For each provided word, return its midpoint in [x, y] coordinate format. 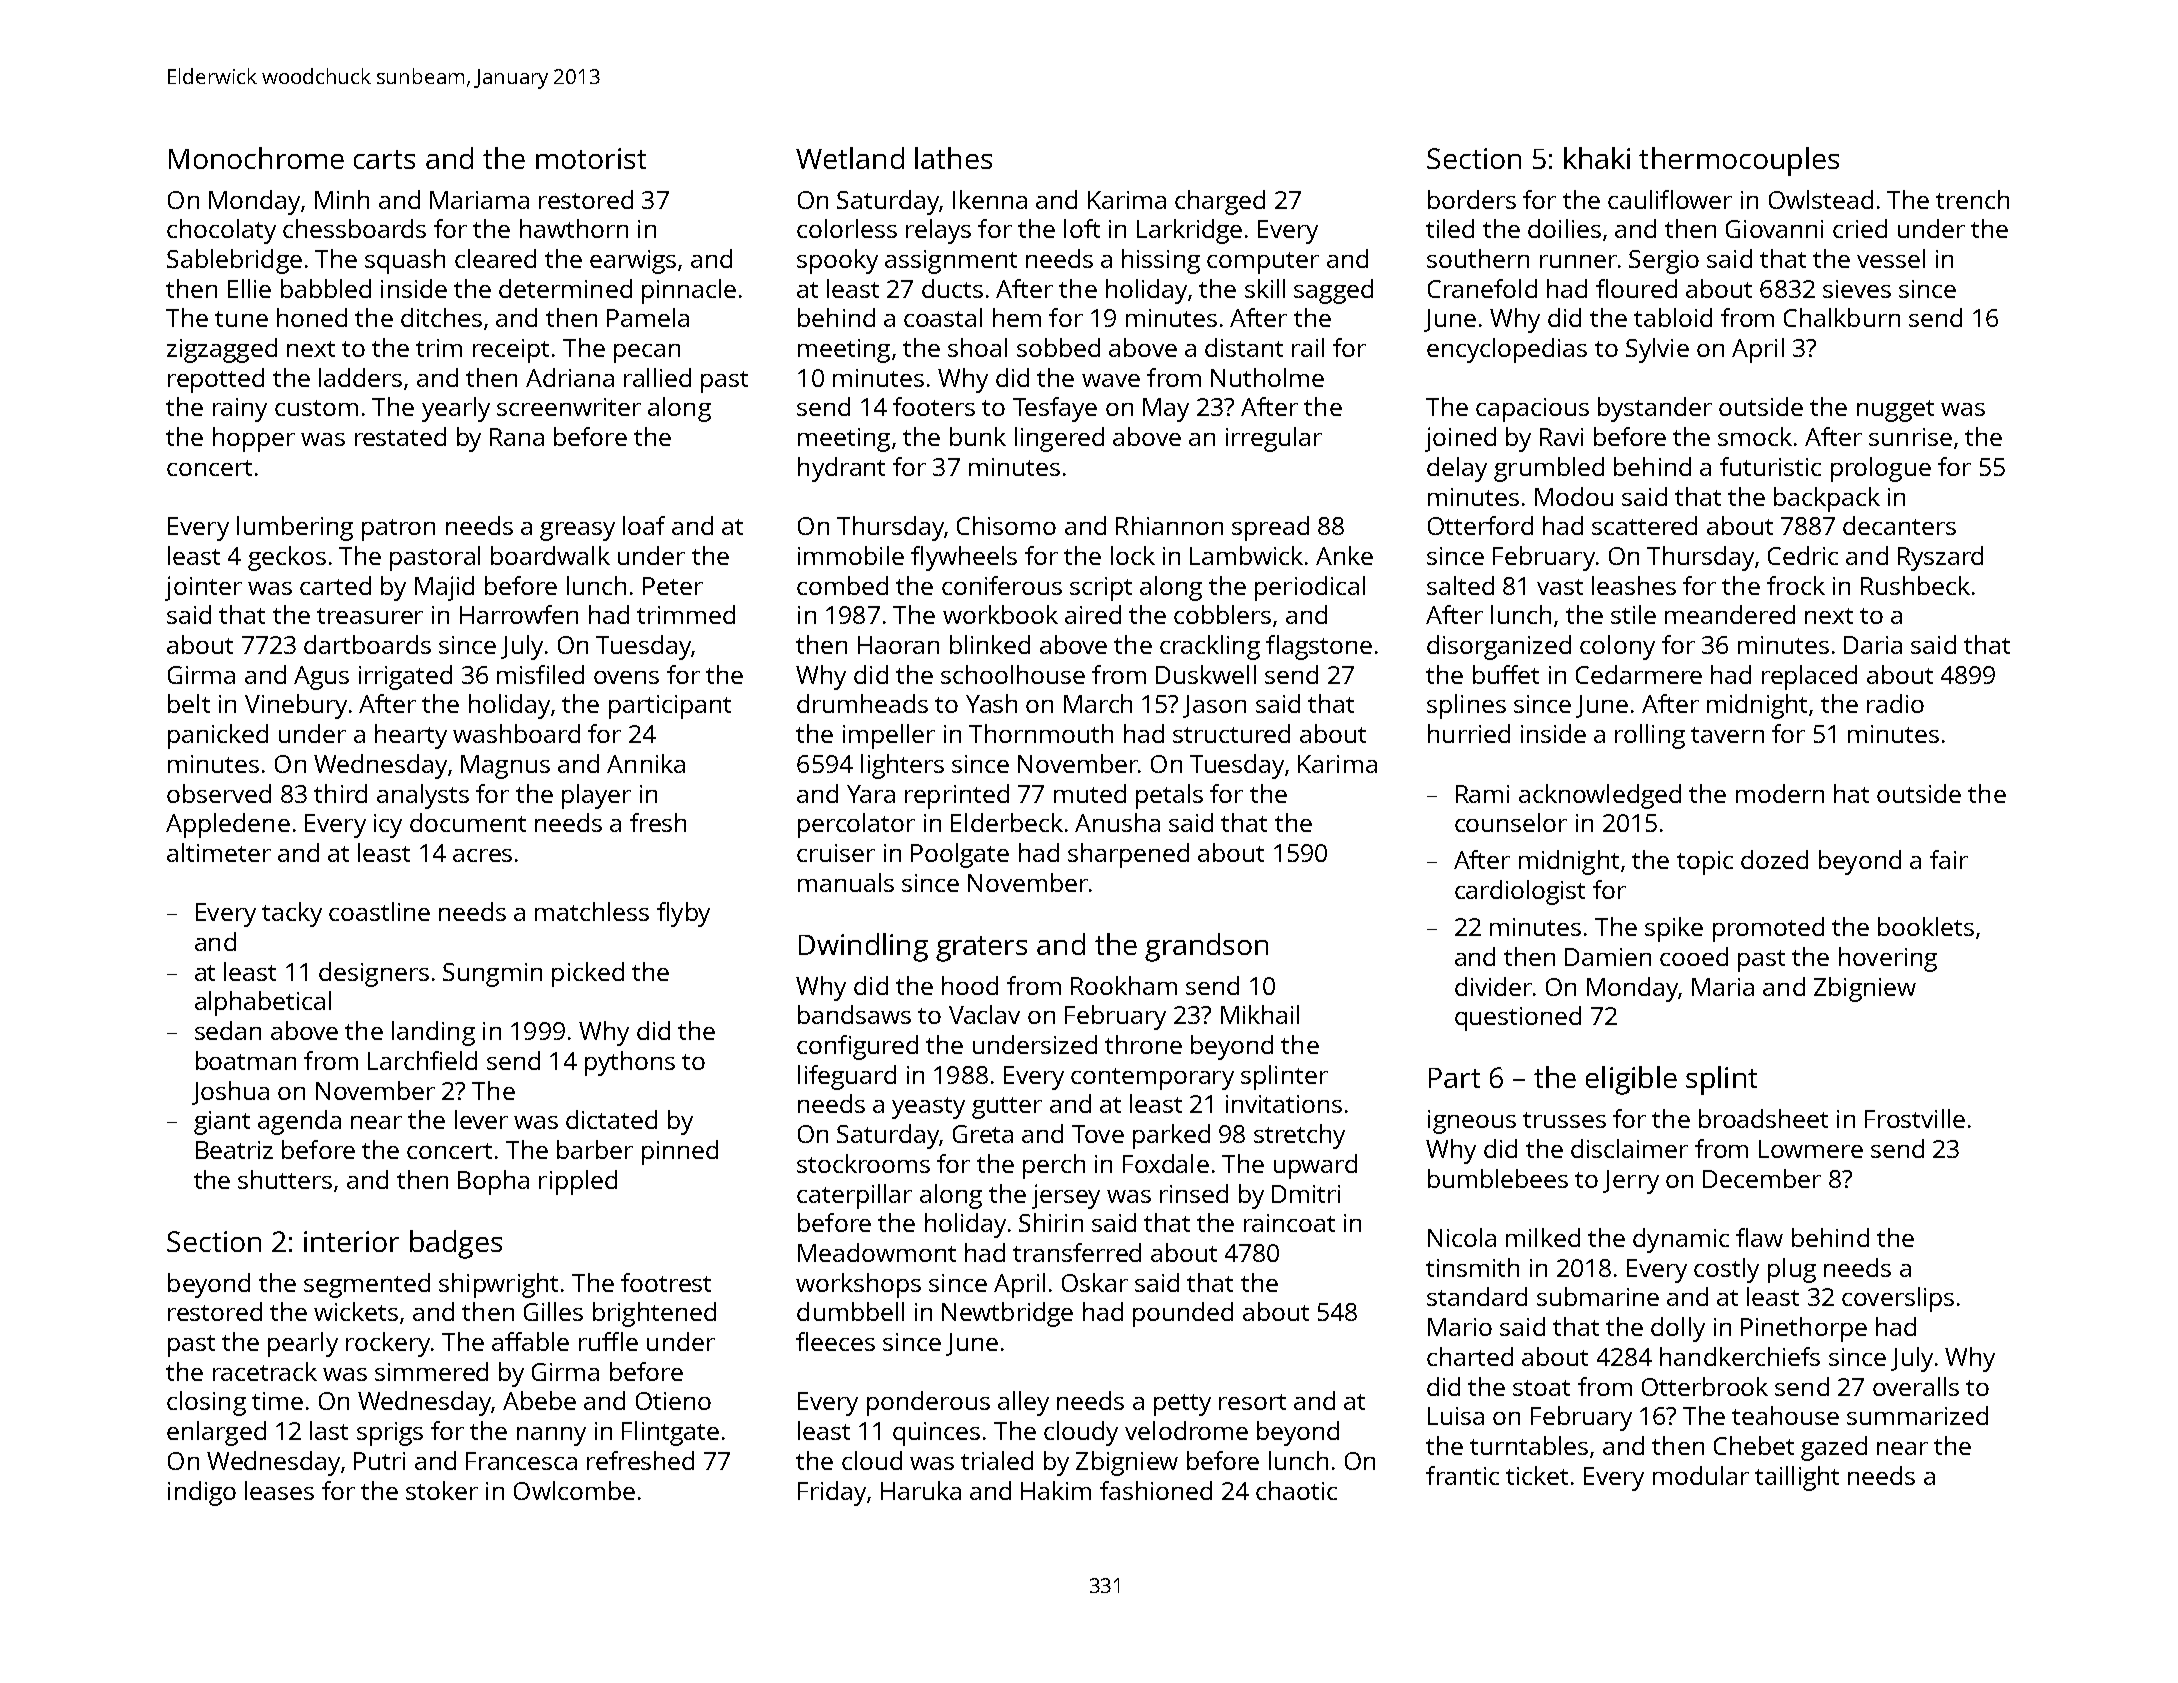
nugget [1895, 411]
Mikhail [1260, 1014]
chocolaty [221, 231]
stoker [442, 1490]
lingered [1059, 439]
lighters [902, 766]
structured [1231, 733]
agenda [299, 1122]
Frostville [1915, 1118]
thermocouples [1739, 161]
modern [1780, 793]
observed [219, 793]
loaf [644, 525]
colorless [847, 228]
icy [388, 826]
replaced [1809, 677]
